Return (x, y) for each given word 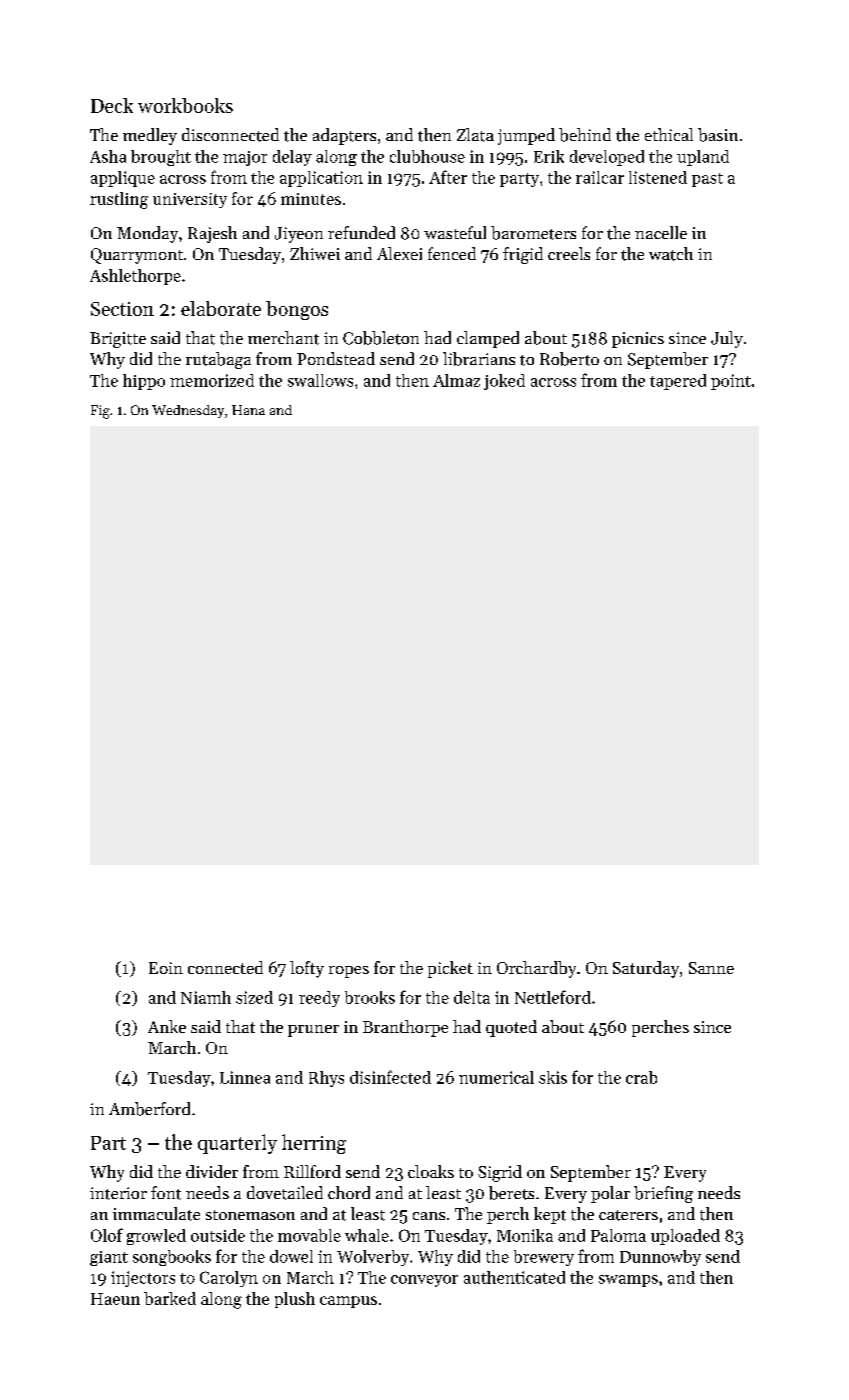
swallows (320, 380)
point (731, 382)
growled (156, 1237)
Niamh (206, 997)
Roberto (569, 359)
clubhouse (427, 156)
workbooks (185, 105)
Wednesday (188, 411)
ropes (349, 972)
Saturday (646, 969)
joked (504, 382)
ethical (669, 134)
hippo (144, 382)
